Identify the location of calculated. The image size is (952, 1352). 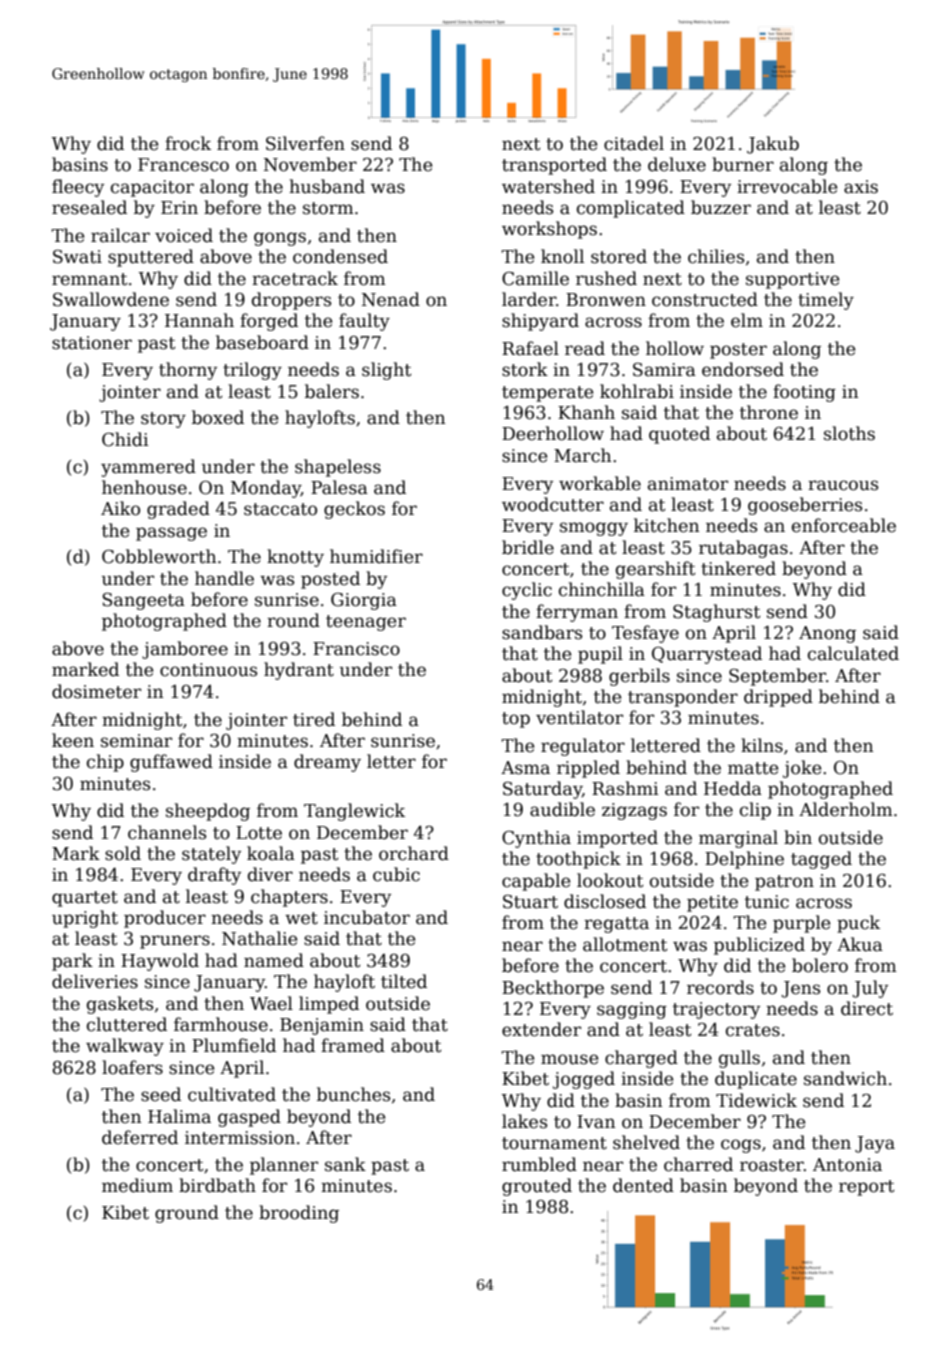
(853, 653).
